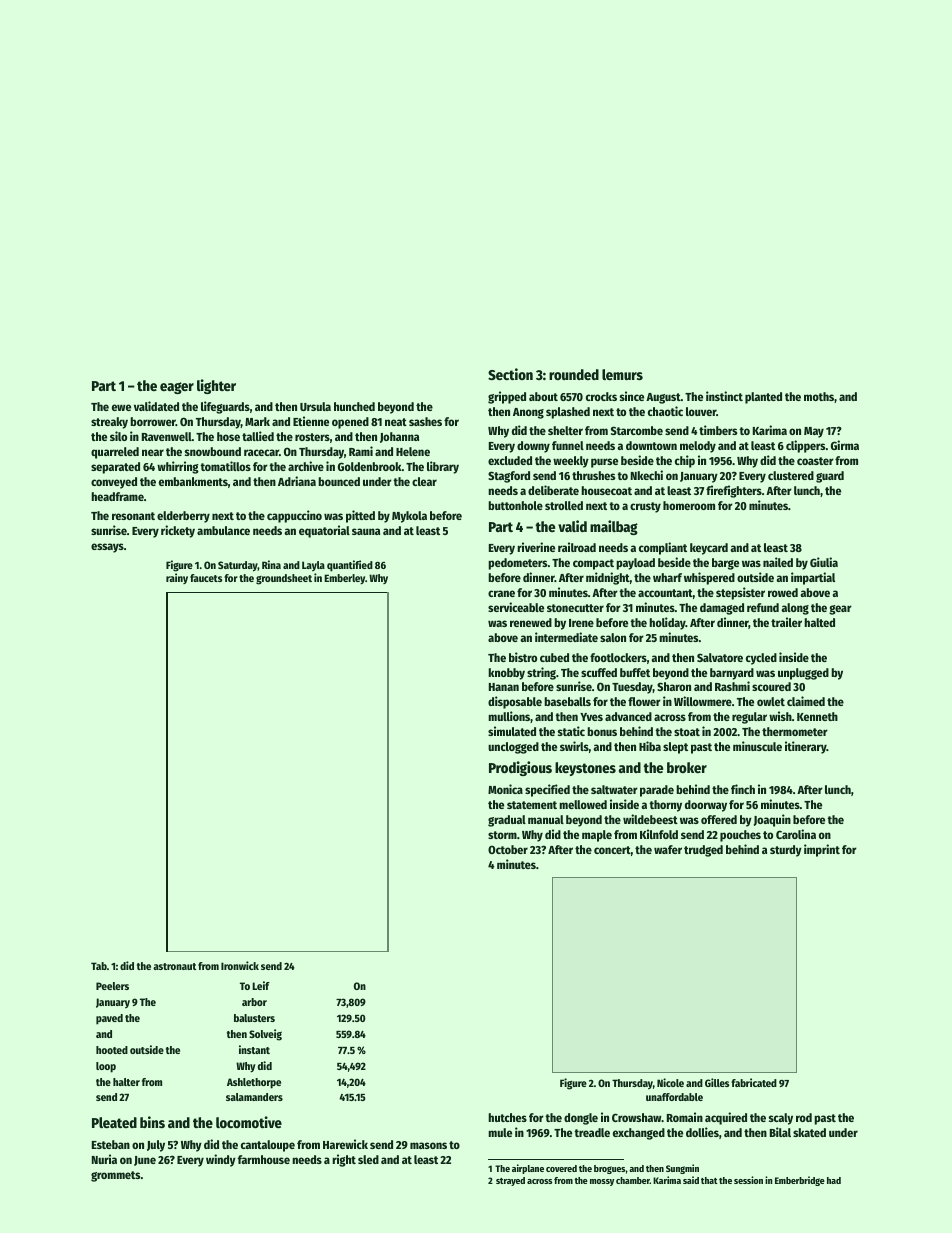 This image has width=952, height=1233. What do you see at coordinates (510, 374) in the image?
I see `Section` at bounding box center [510, 374].
